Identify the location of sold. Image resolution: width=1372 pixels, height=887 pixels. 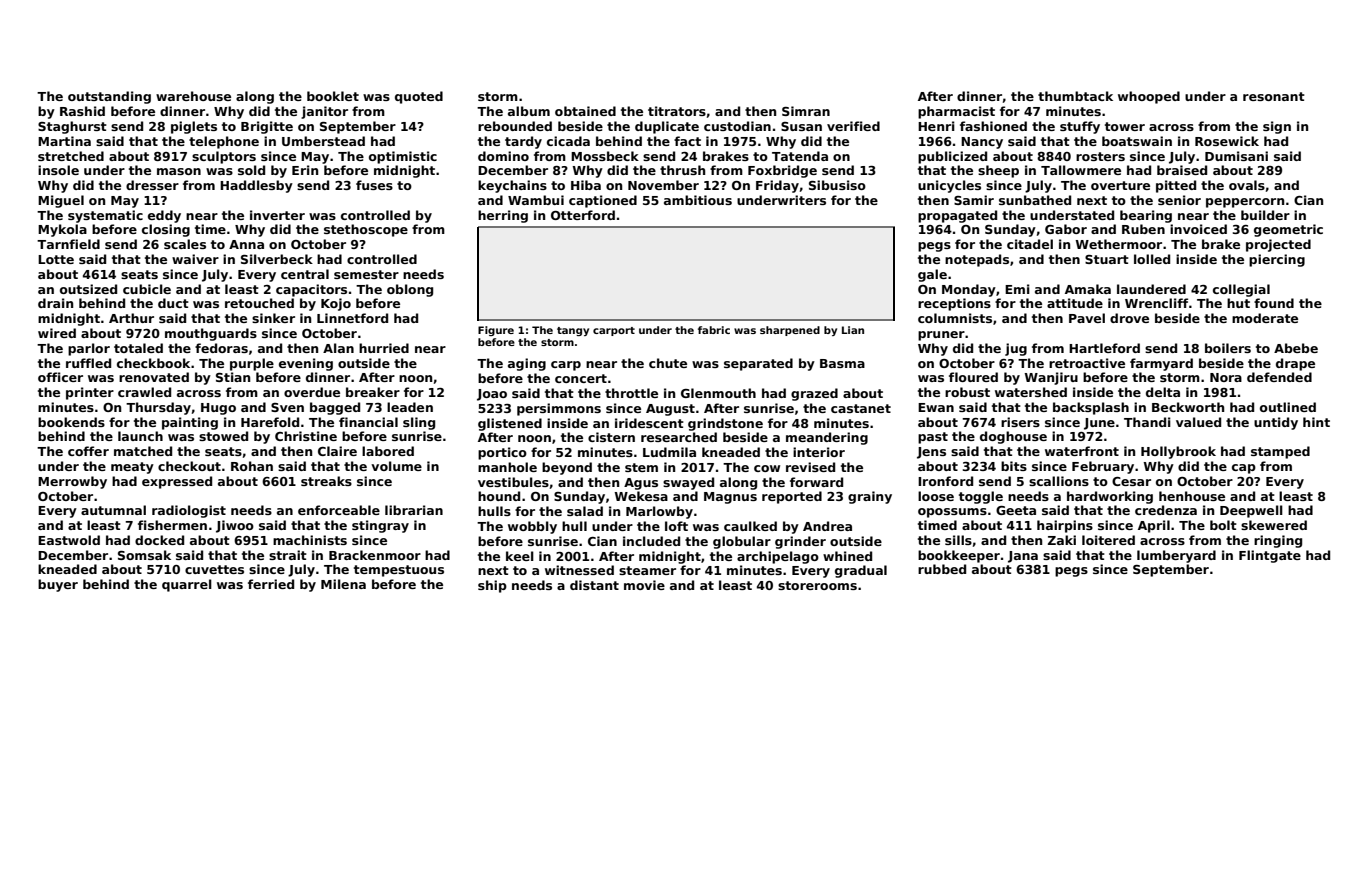
(251, 170).
